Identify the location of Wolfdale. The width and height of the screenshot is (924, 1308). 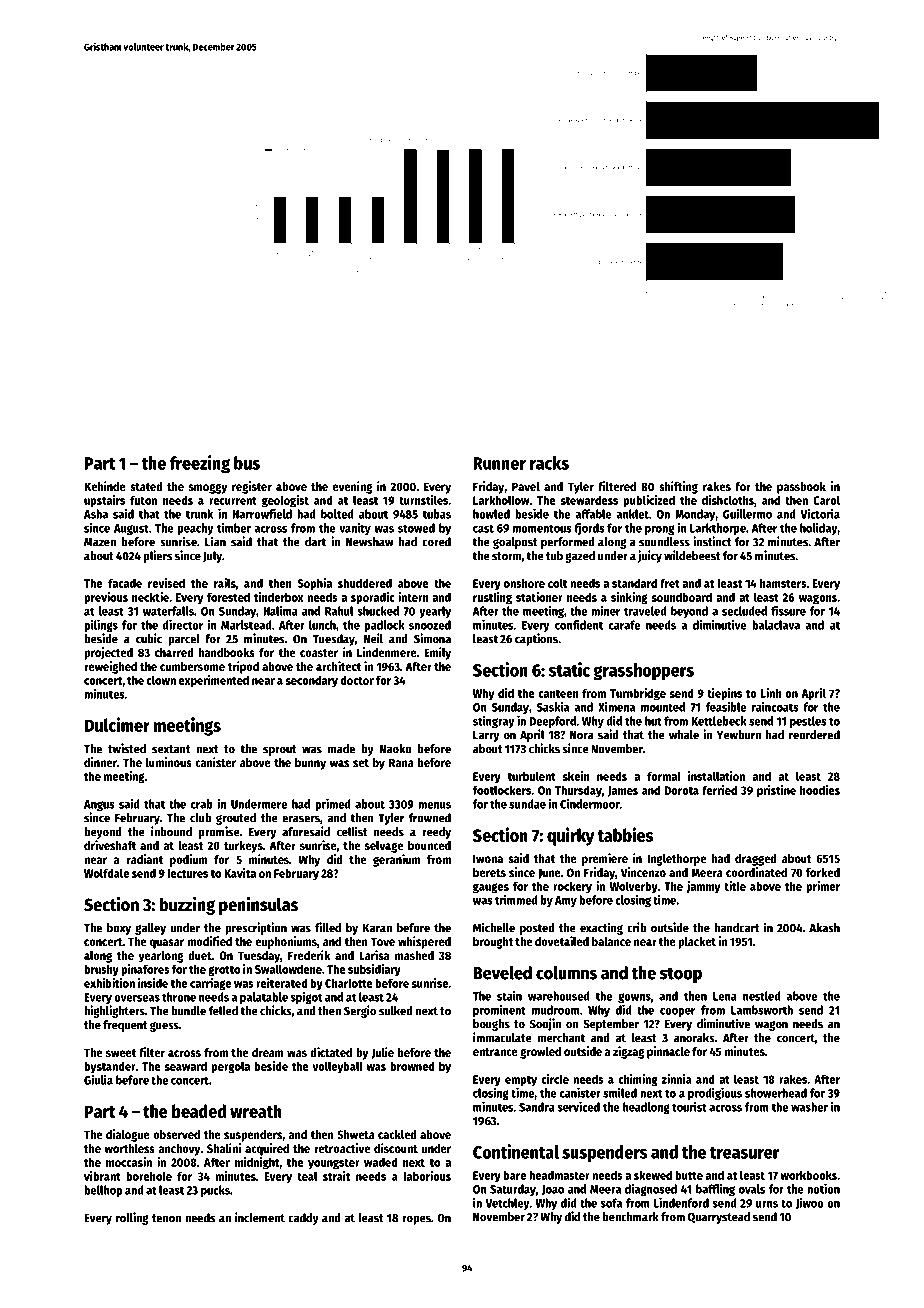
(106, 873).
